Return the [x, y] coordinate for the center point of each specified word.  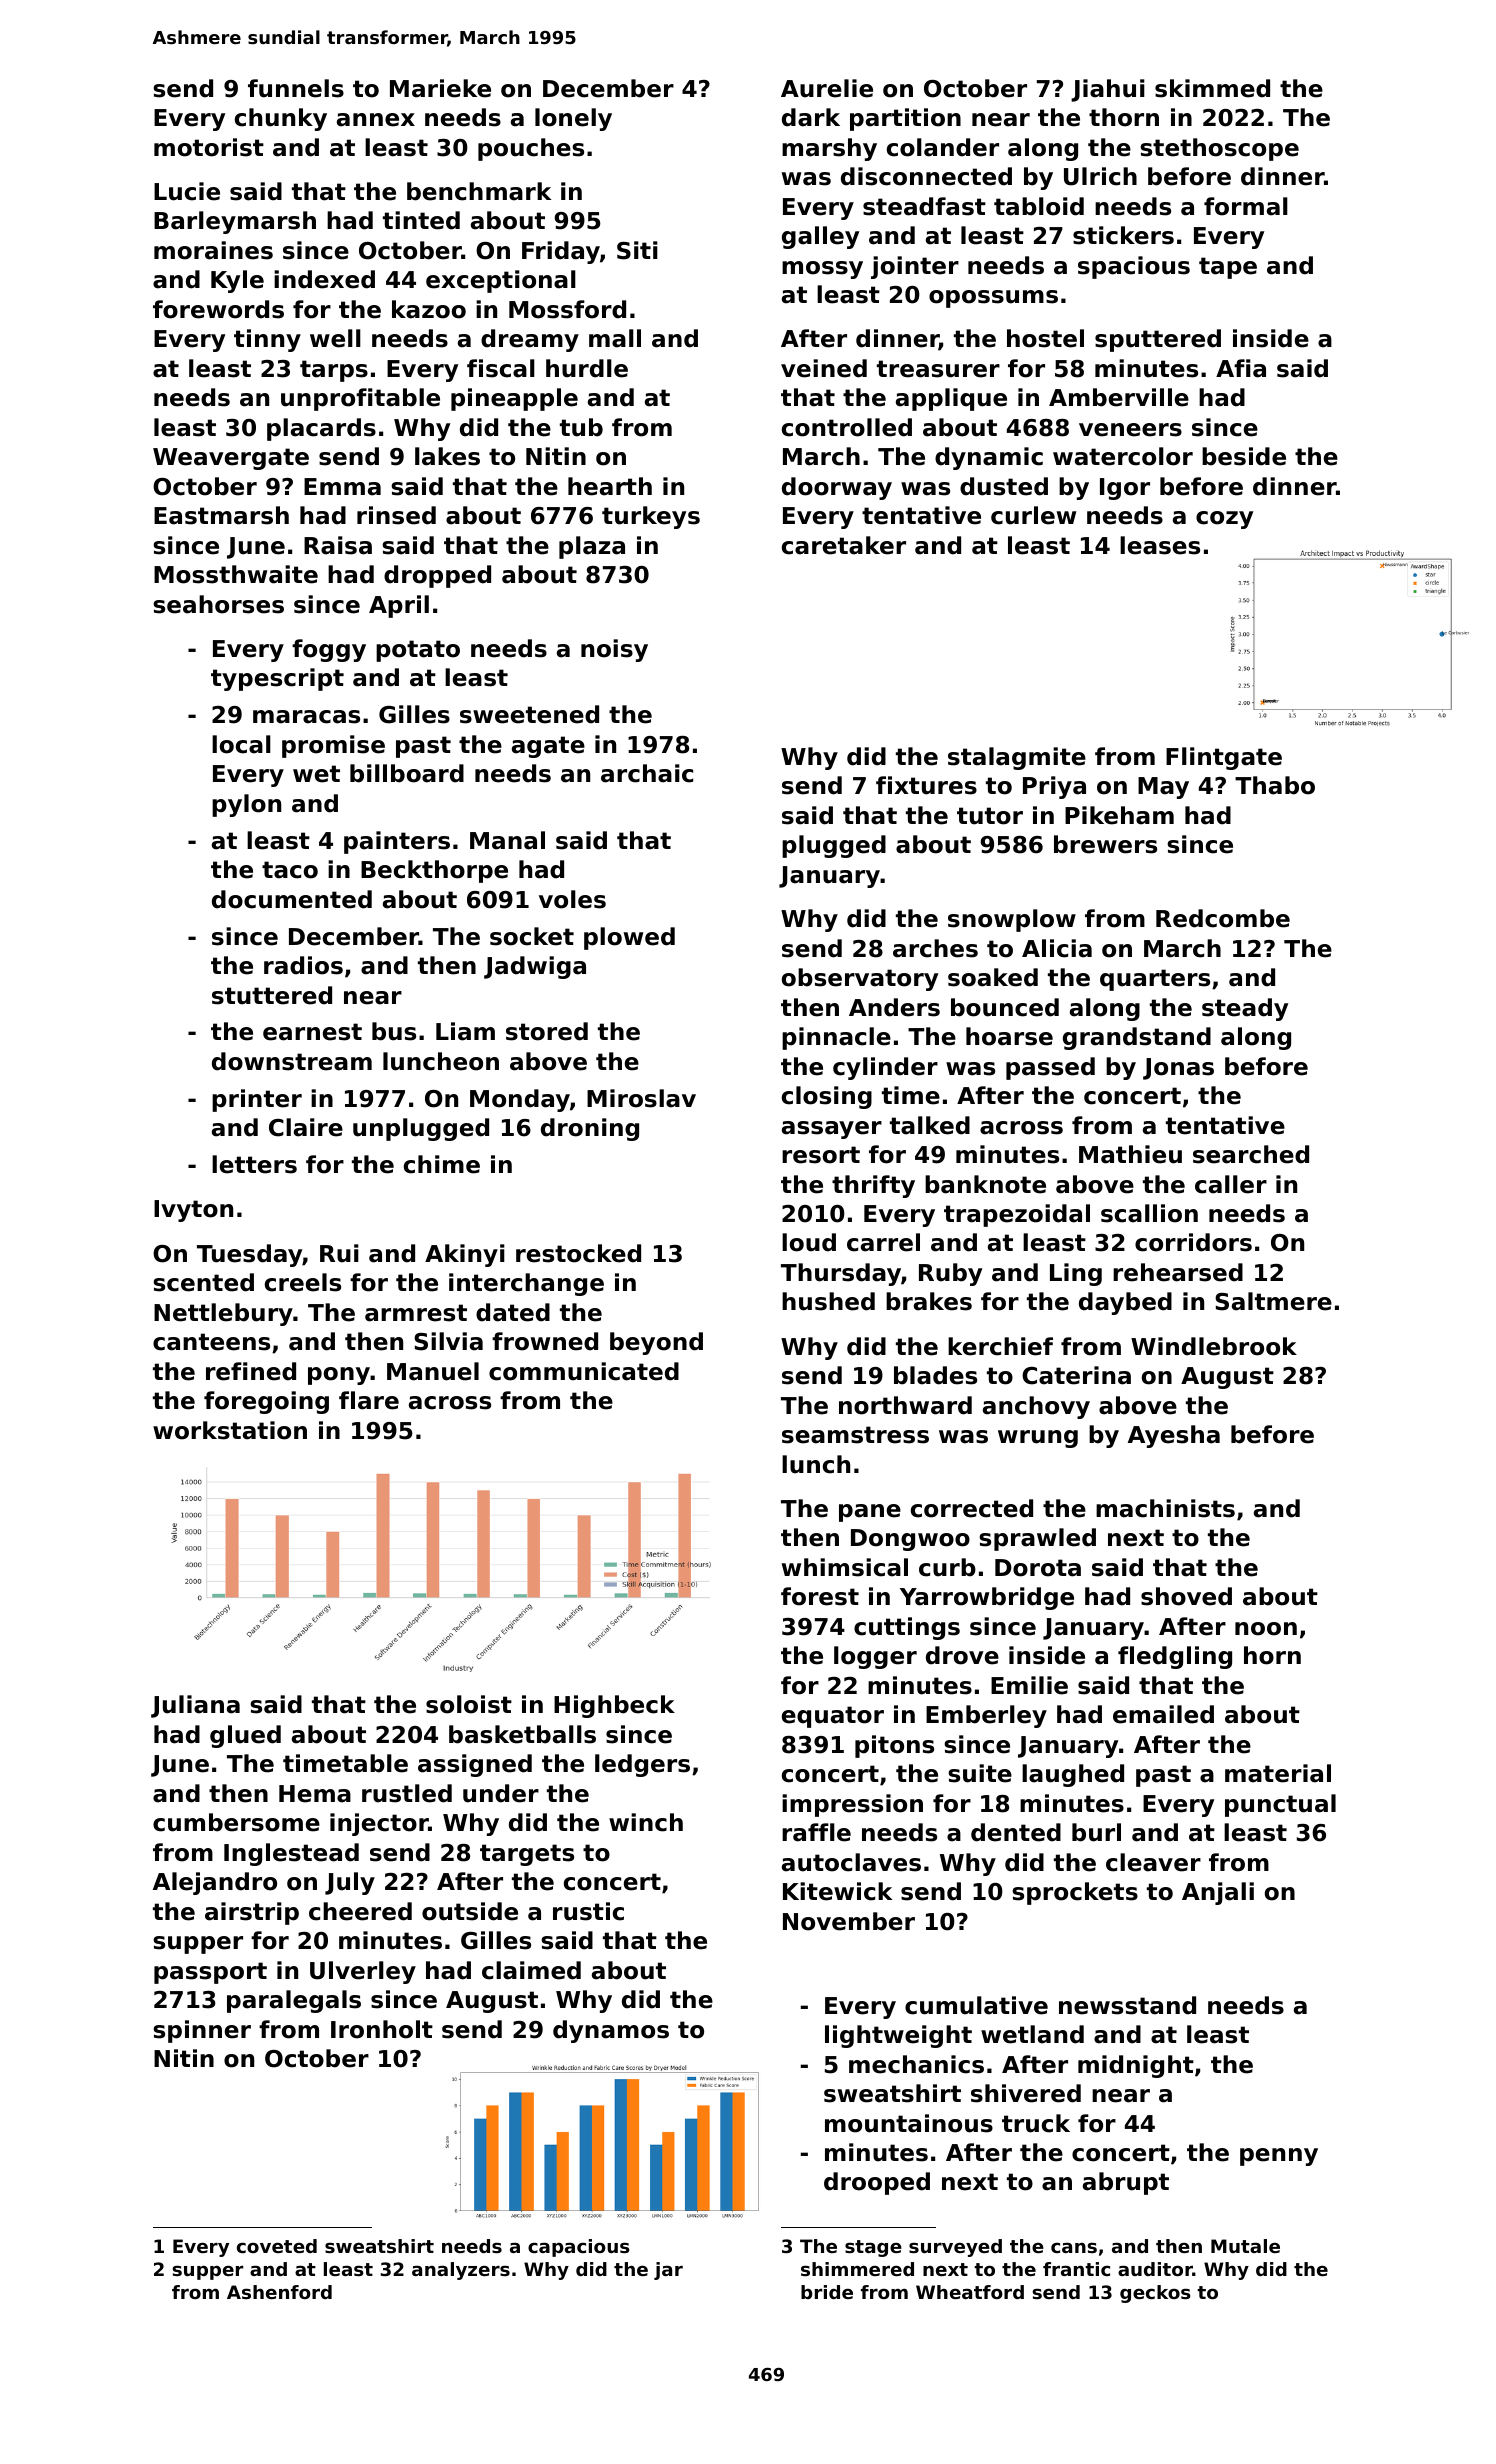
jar [668, 2271]
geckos [1155, 2294]
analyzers [461, 2271]
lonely [573, 119]
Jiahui [1108, 90]
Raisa [338, 545]
